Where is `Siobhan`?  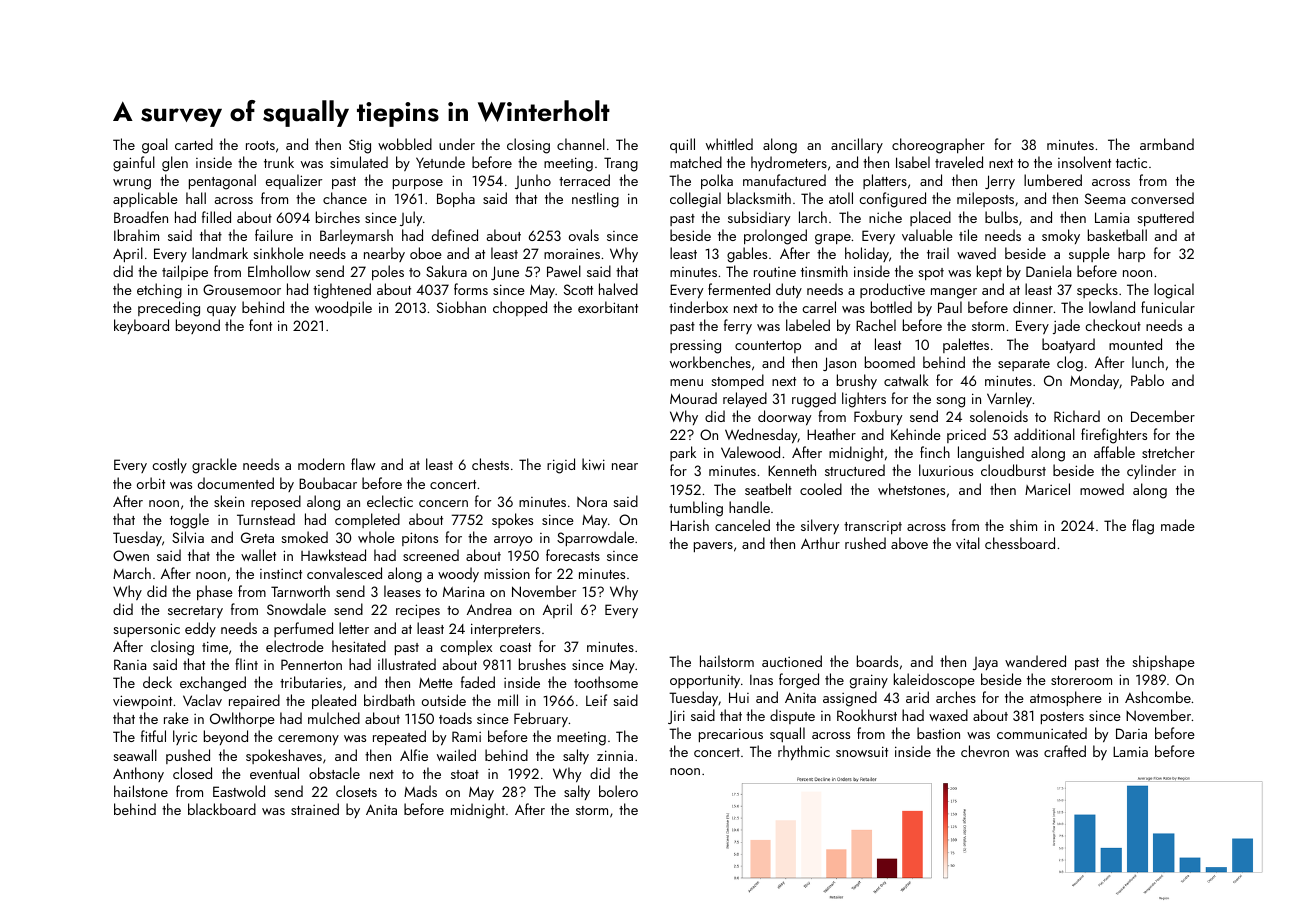
Siobhan is located at coordinates (461, 307).
